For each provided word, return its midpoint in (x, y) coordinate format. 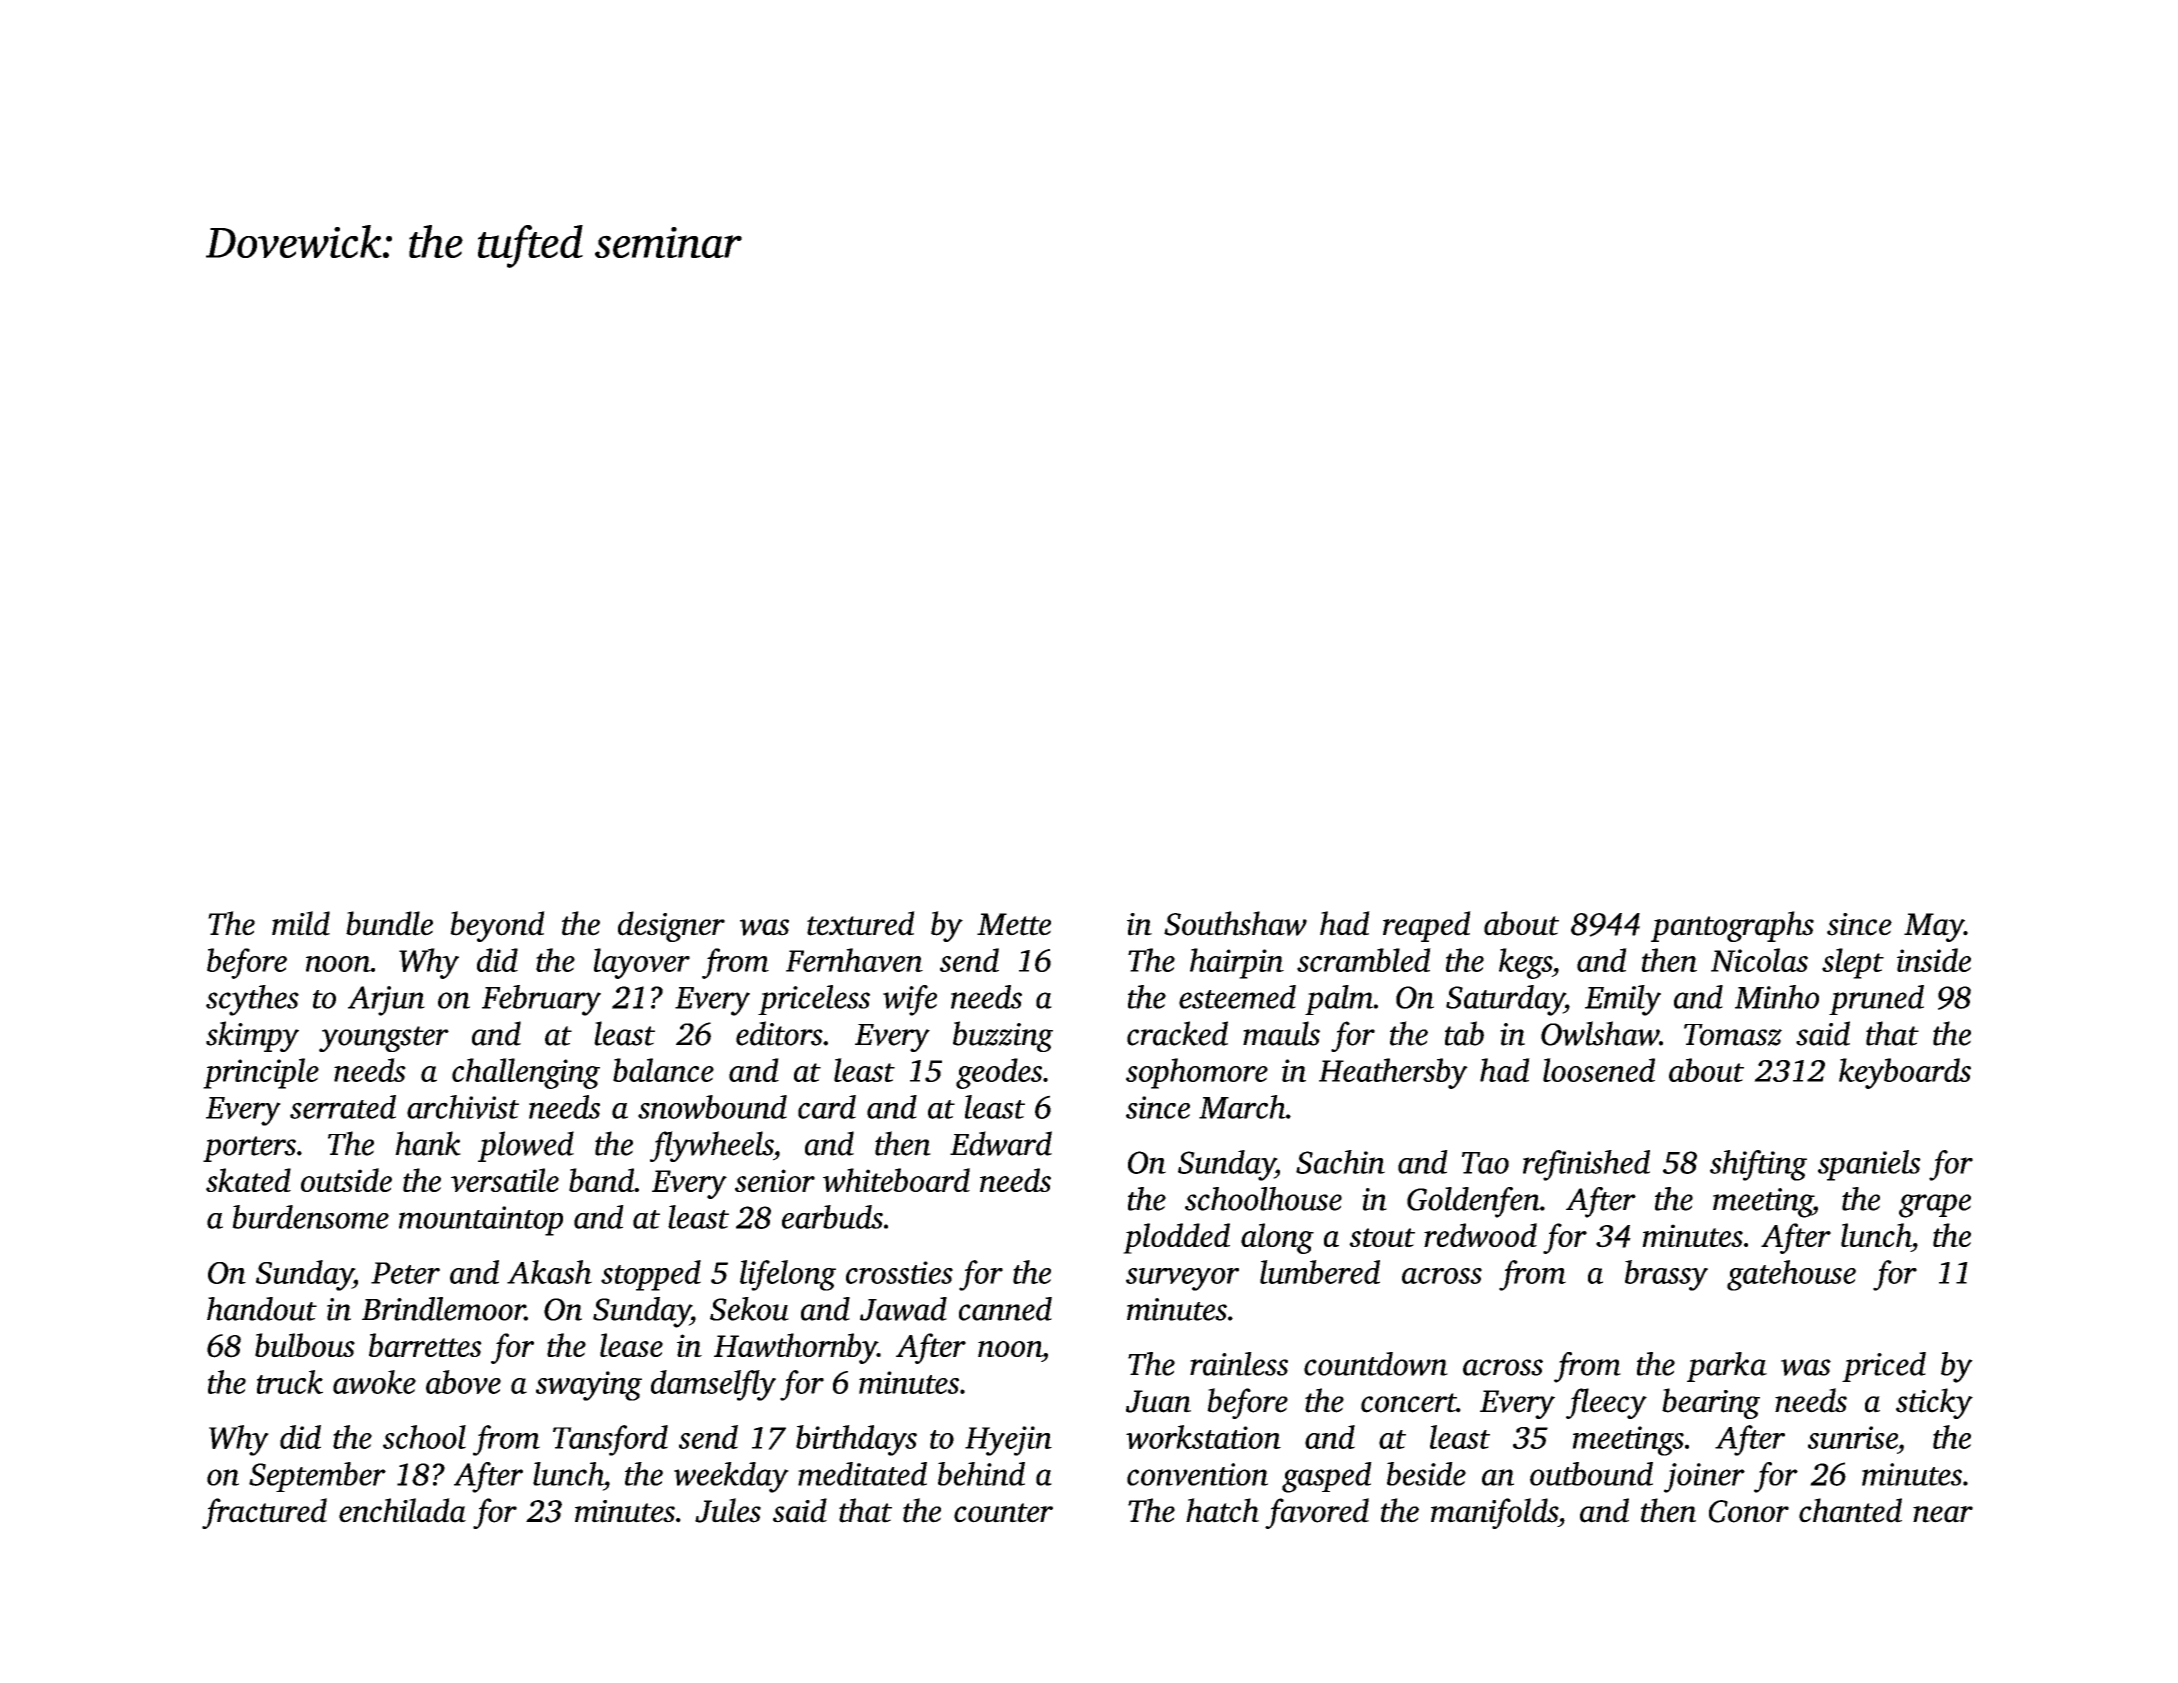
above (463, 1382)
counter (1003, 1513)
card (827, 1107)
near (1943, 1514)
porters (249, 1149)
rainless (1239, 1364)
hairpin (1237, 963)
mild (301, 923)
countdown (1376, 1364)
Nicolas (1759, 960)
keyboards (1905, 1073)
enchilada (402, 1510)
